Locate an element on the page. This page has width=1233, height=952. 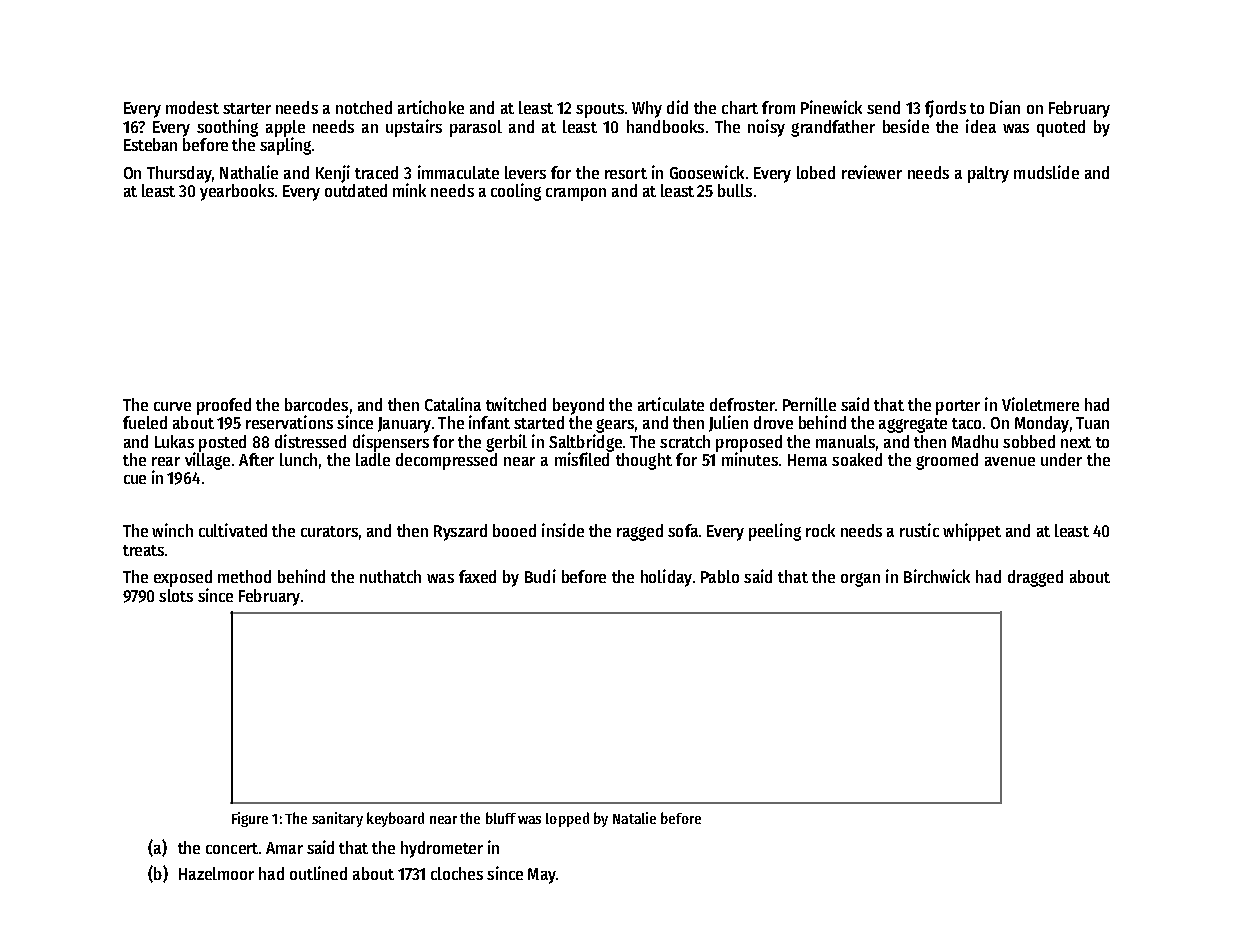
Figure is located at coordinates (250, 819).
